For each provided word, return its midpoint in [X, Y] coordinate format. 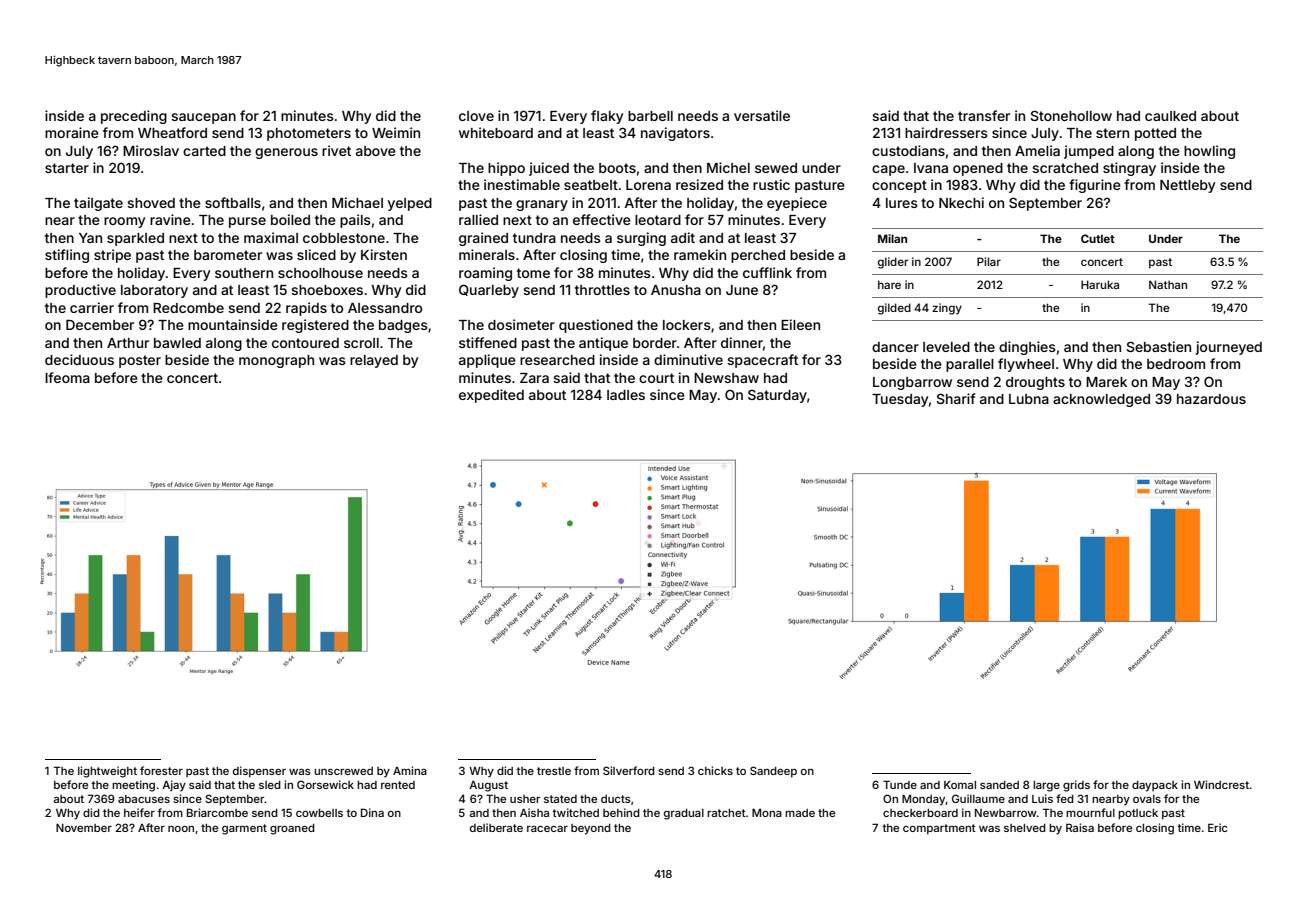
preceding [134, 117]
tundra [534, 238]
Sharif [955, 398]
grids [1076, 786]
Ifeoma [67, 377]
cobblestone [344, 238]
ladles [626, 395]
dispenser [259, 772]
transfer [984, 115]
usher [525, 799]
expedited [491, 396]
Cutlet [1098, 238]
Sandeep [773, 772]
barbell [650, 116]
